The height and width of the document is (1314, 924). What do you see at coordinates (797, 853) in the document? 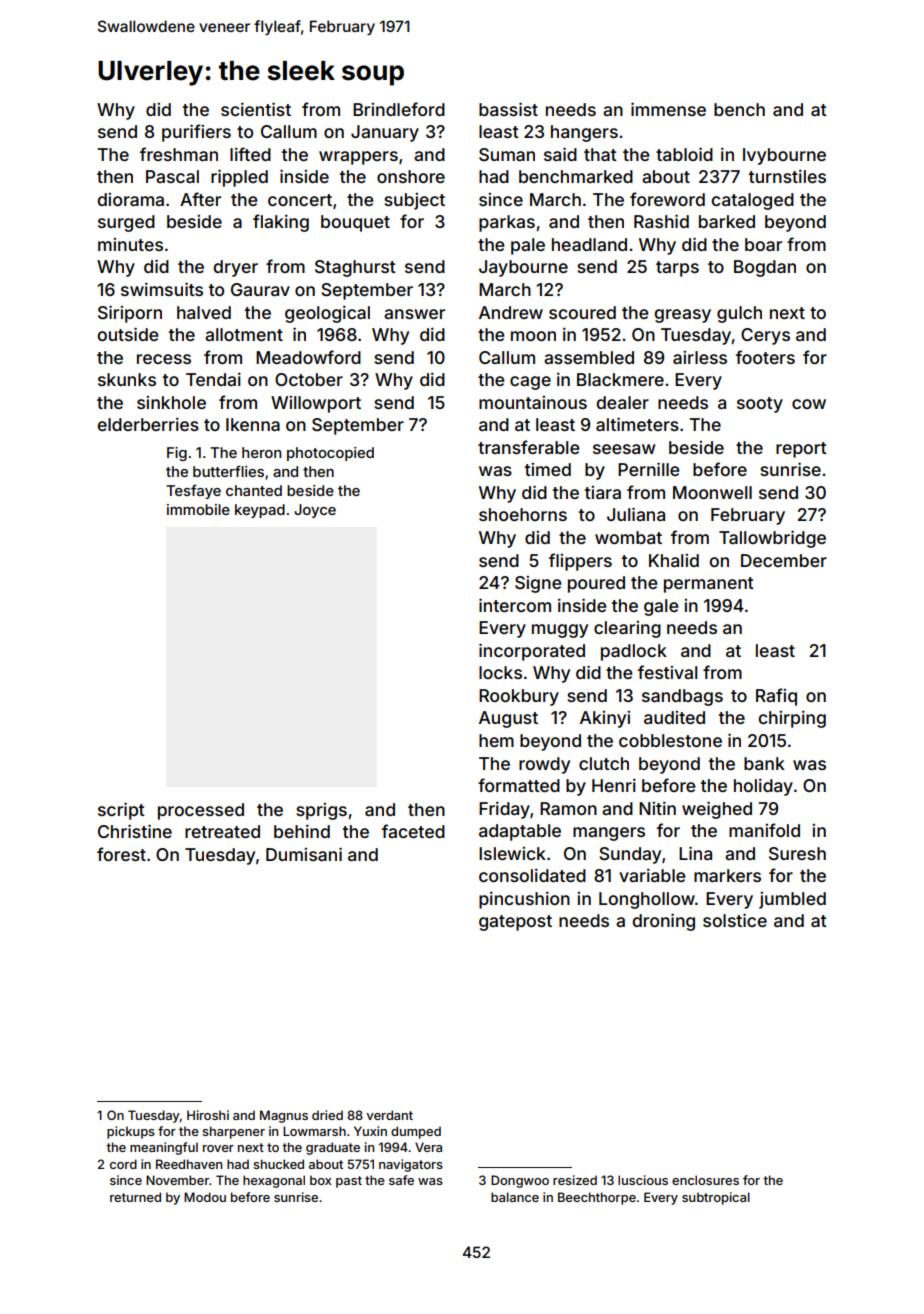
I see `Suresh` at bounding box center [797, 853].
